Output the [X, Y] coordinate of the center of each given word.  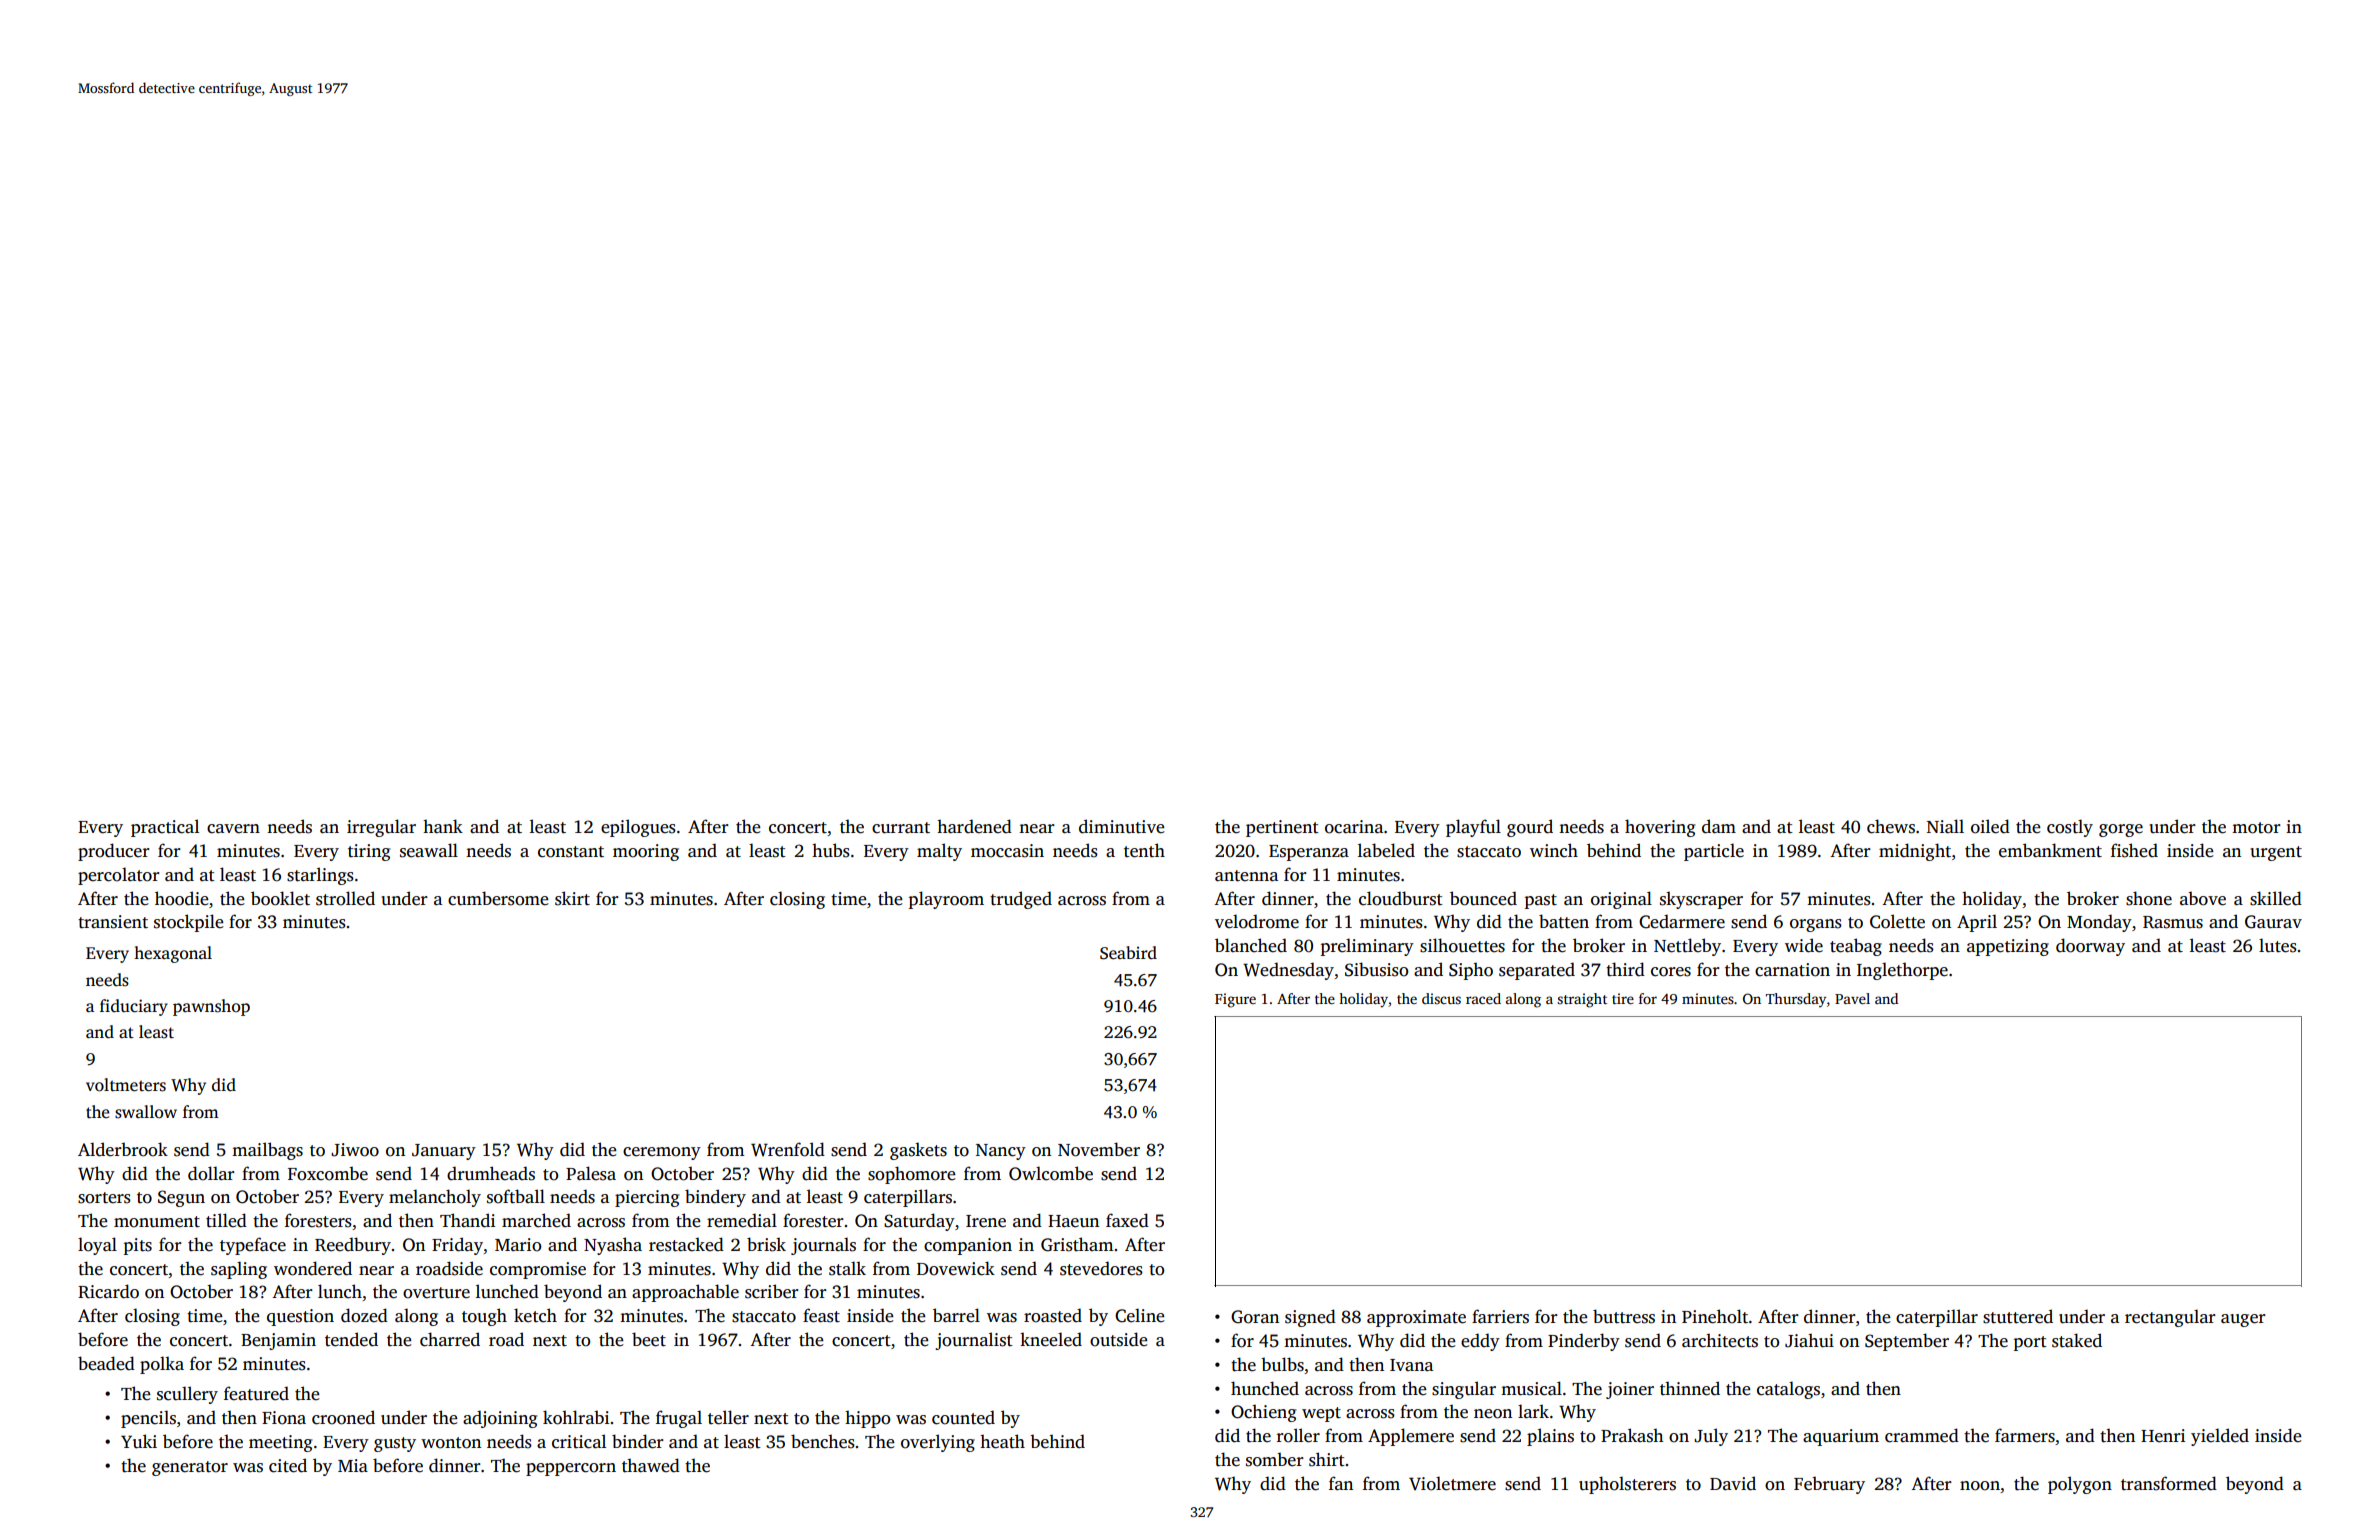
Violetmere [1452, 1483]
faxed [1127, 1220]
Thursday [1796, 1000]
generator [190, 1468]
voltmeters [126, 1085]
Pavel [1852, 998]
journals [823, 1246]
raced [1483, 998]
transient [113, 922]
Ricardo [108, 1291]
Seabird [1128, 953]
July [1711, 1437]
